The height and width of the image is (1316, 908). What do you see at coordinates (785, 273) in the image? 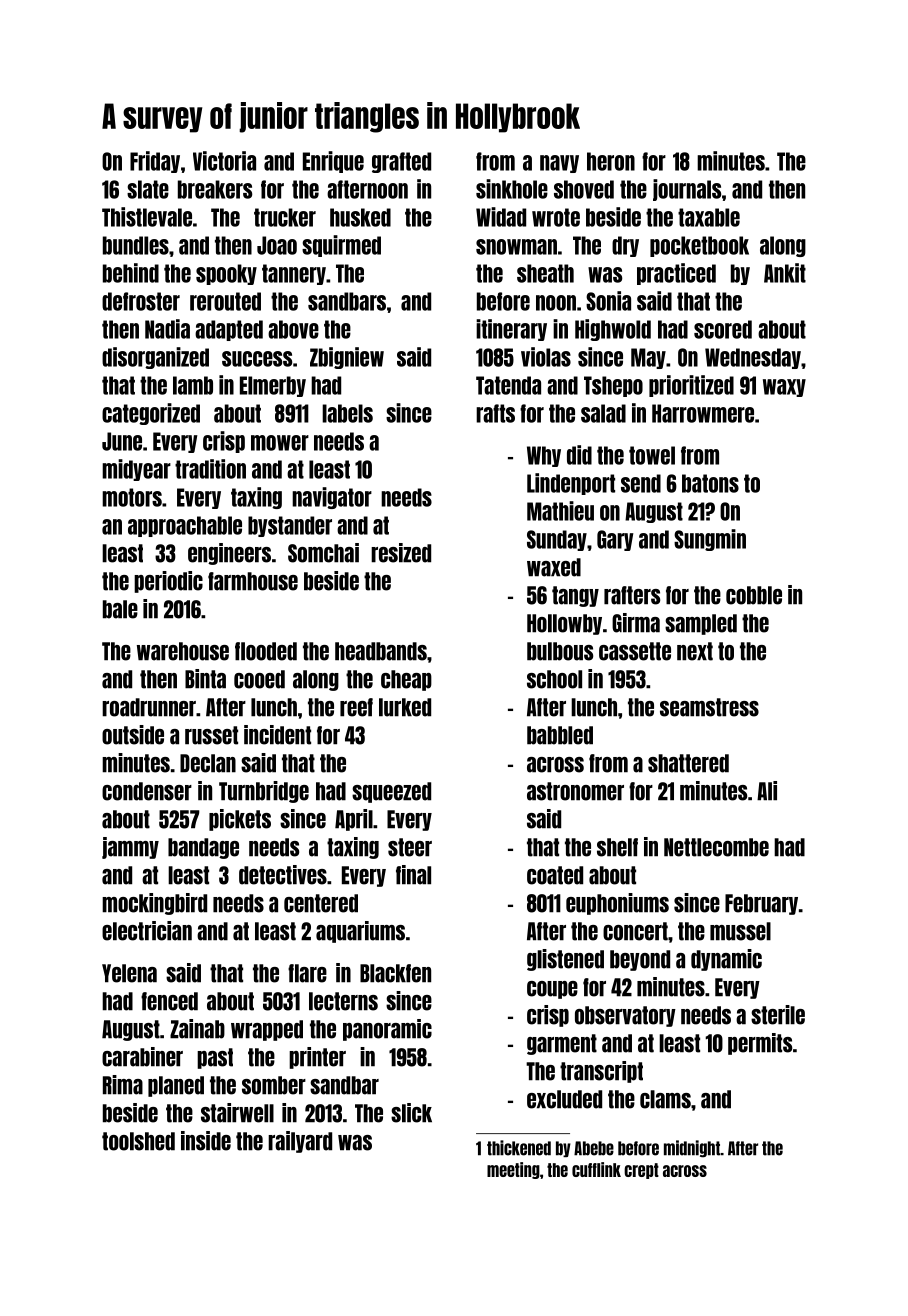
I see `Ankit` at bounding box center [785, 273].
